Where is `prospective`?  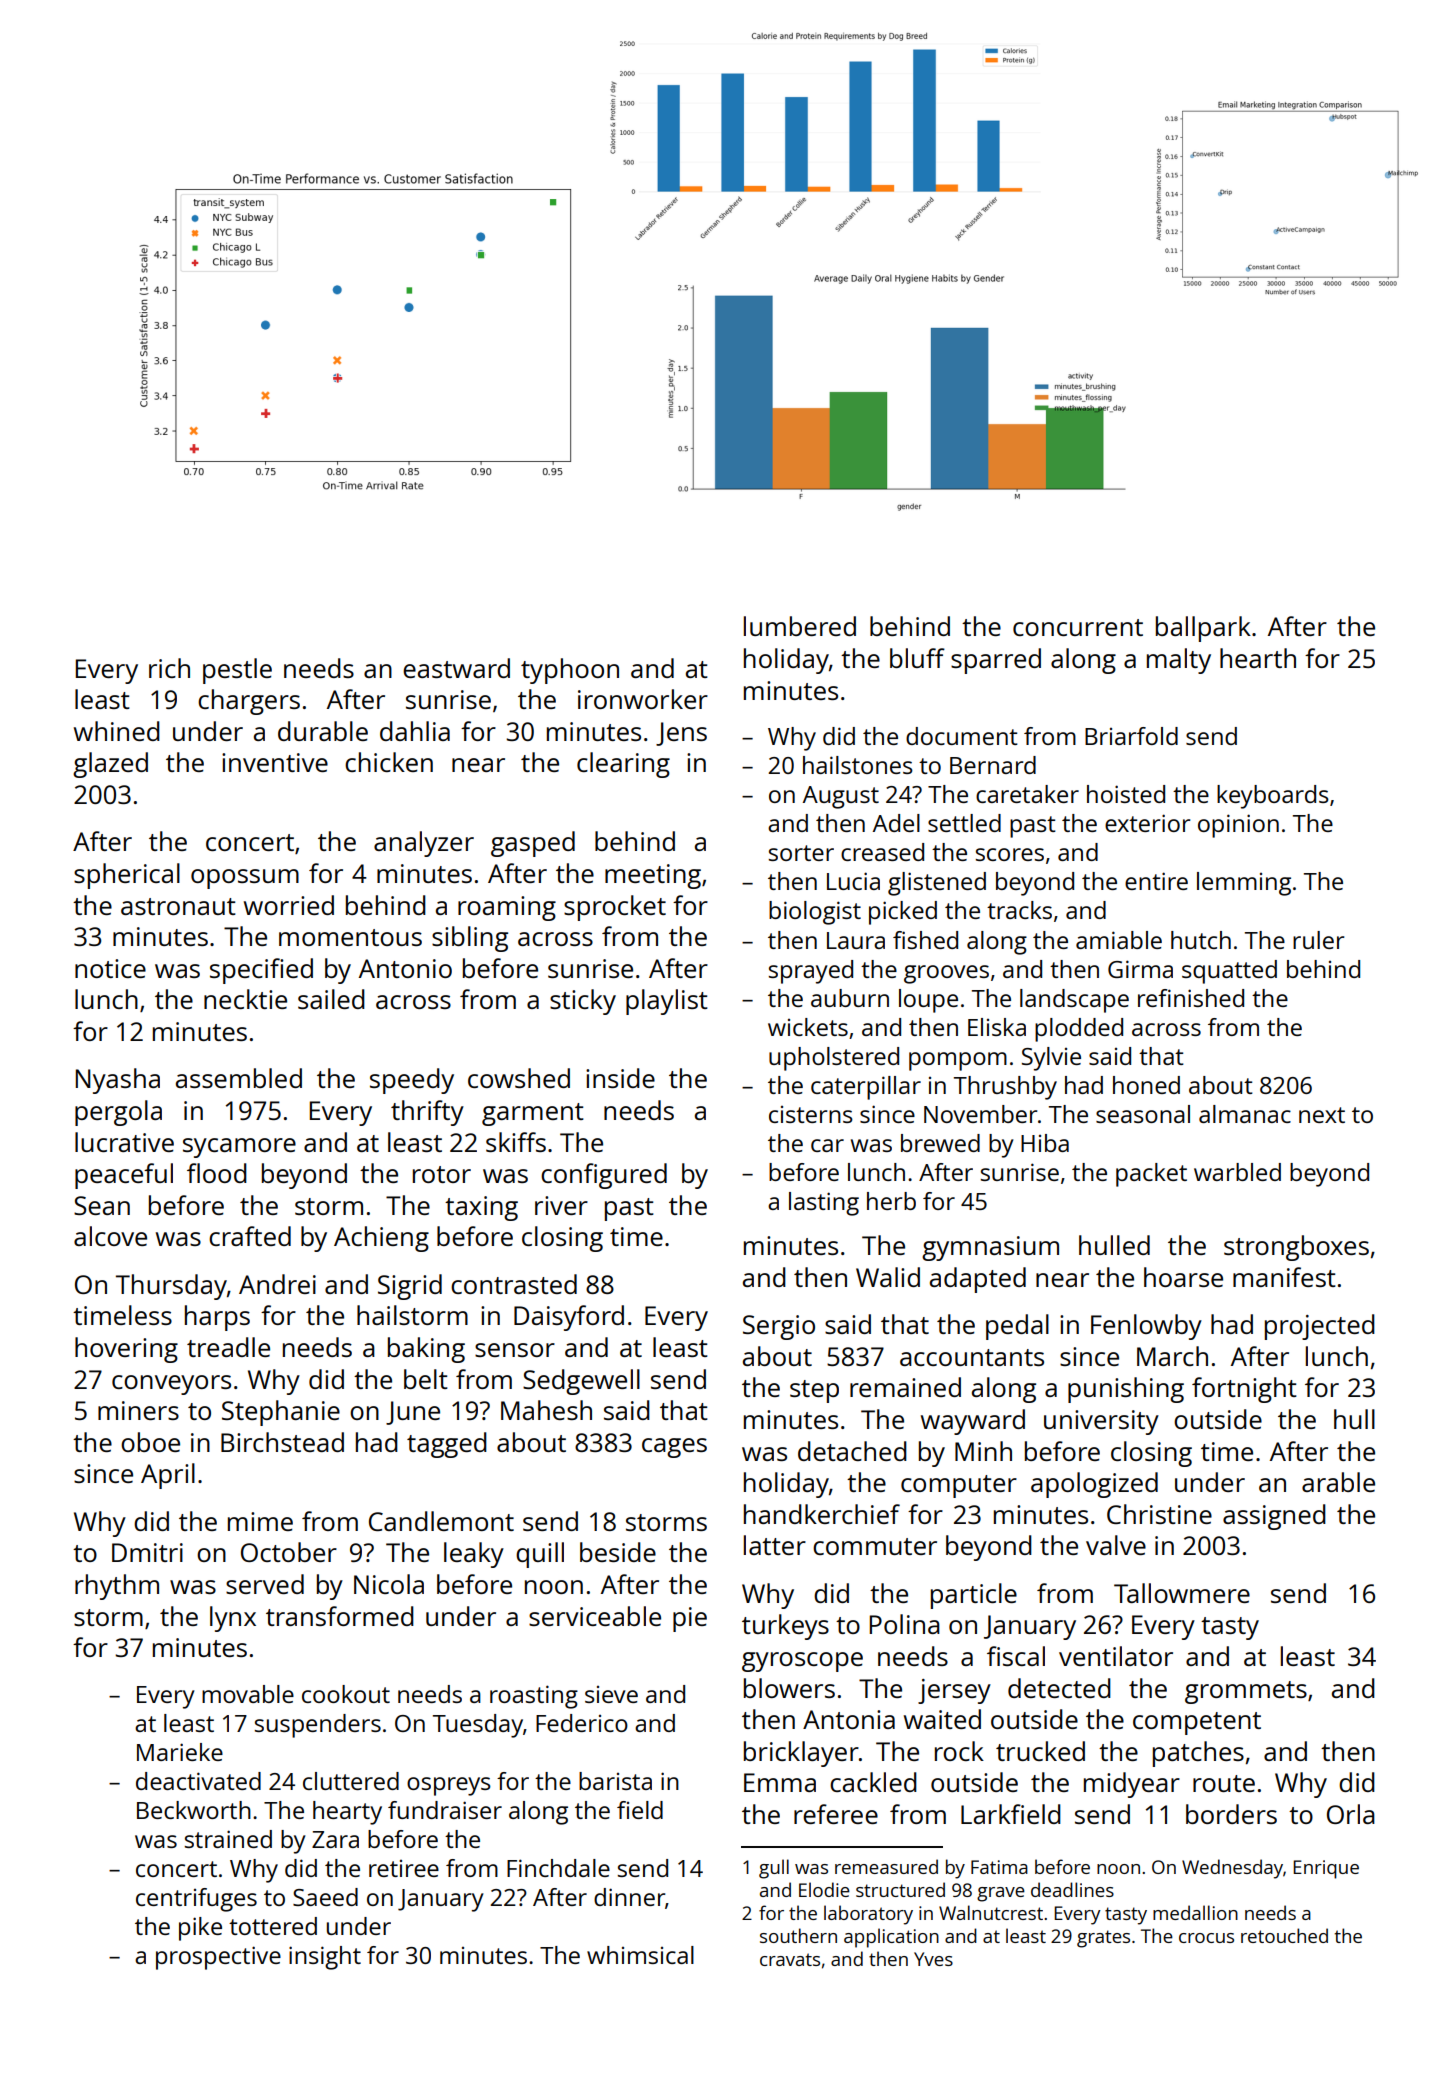
prospective is located at coordinates (218, 1958).
